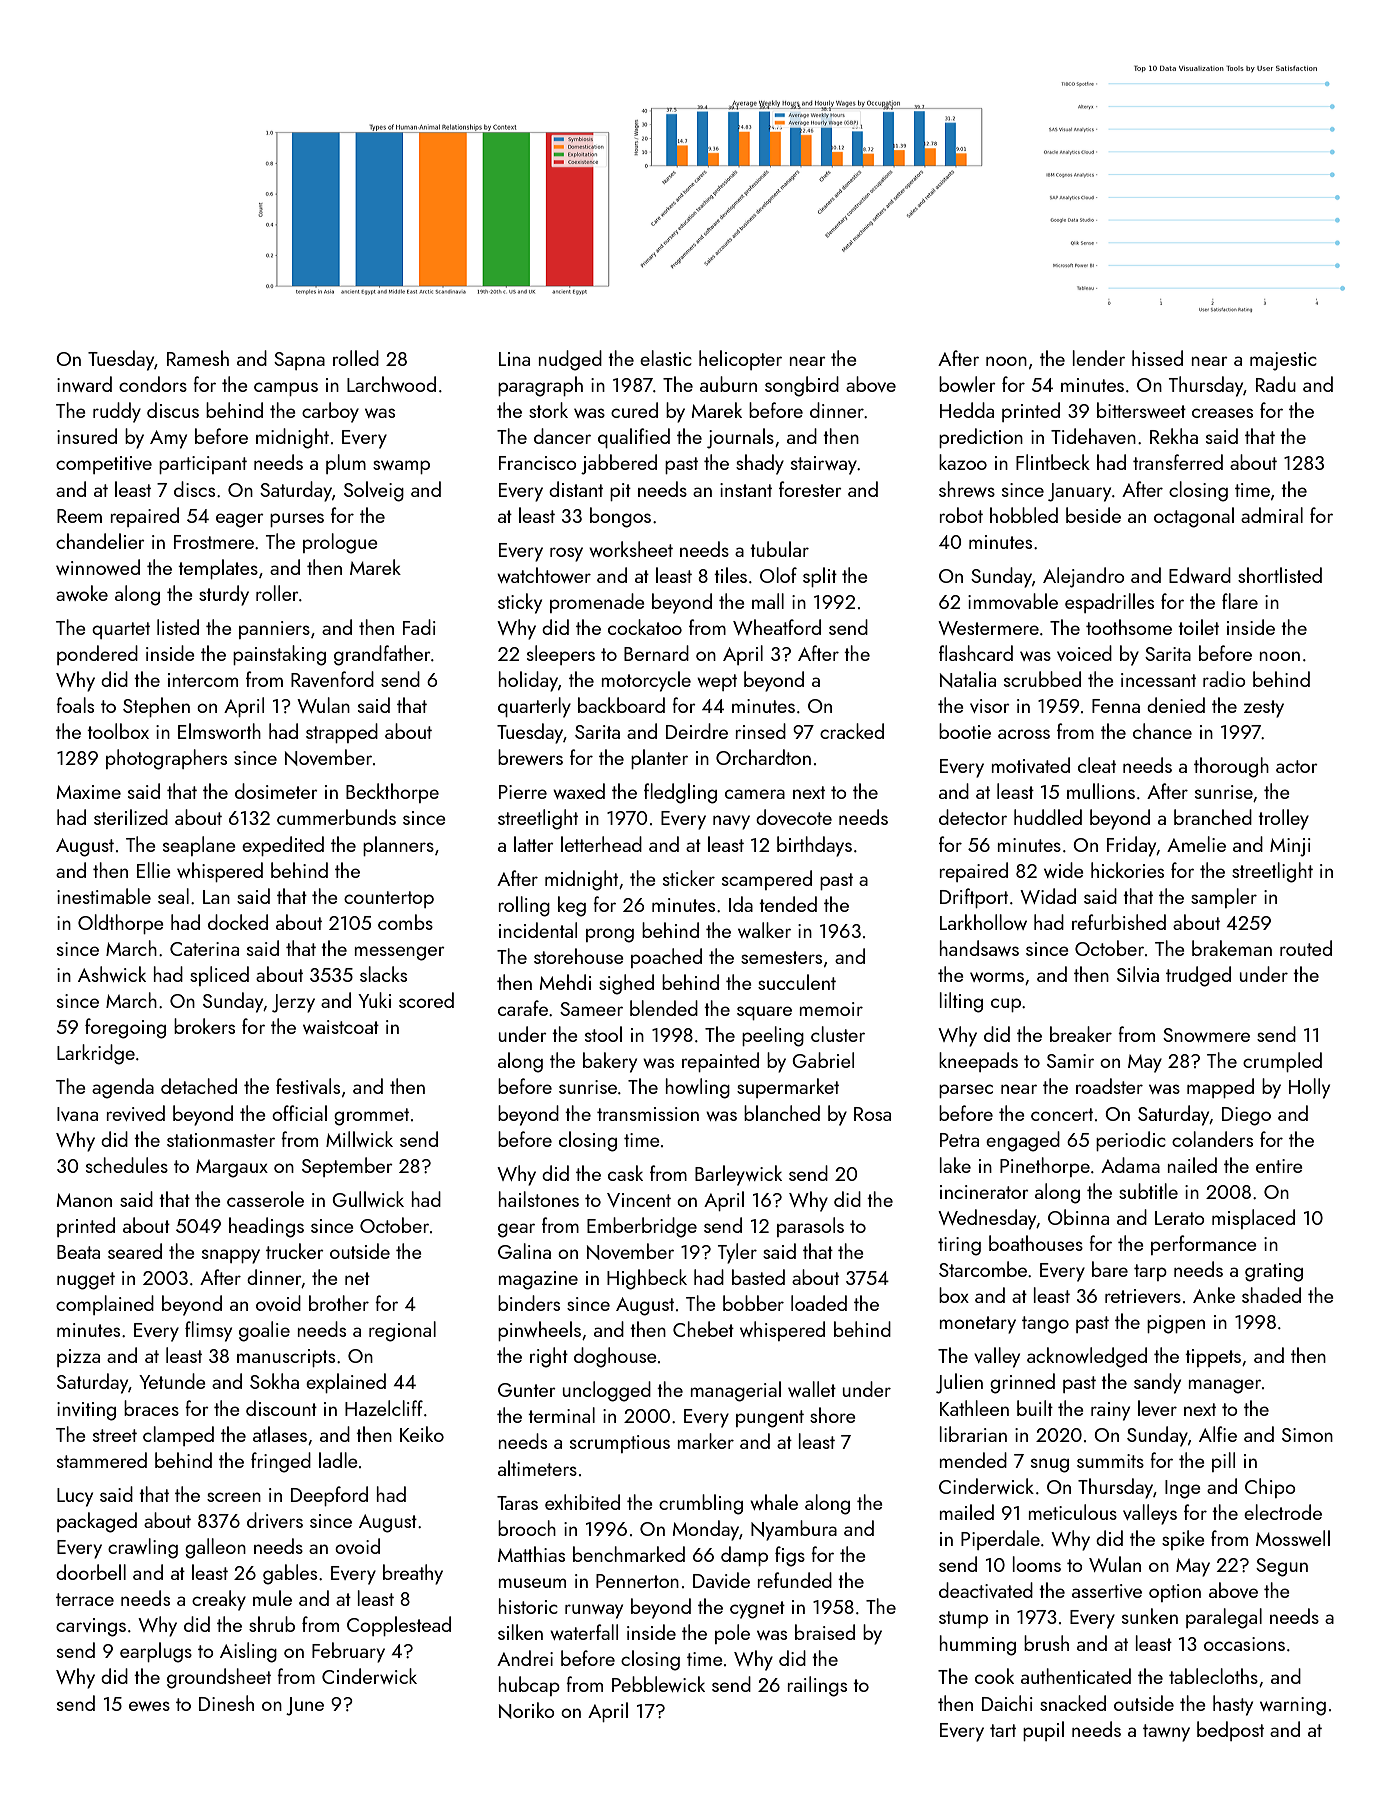 Image resolution: width=1394 pixels, height=1804 pixels. What do you see at coordinates (1072, 1512) in the screenshot?
I see `meticulous` at bounding box center [1072, 1512].
